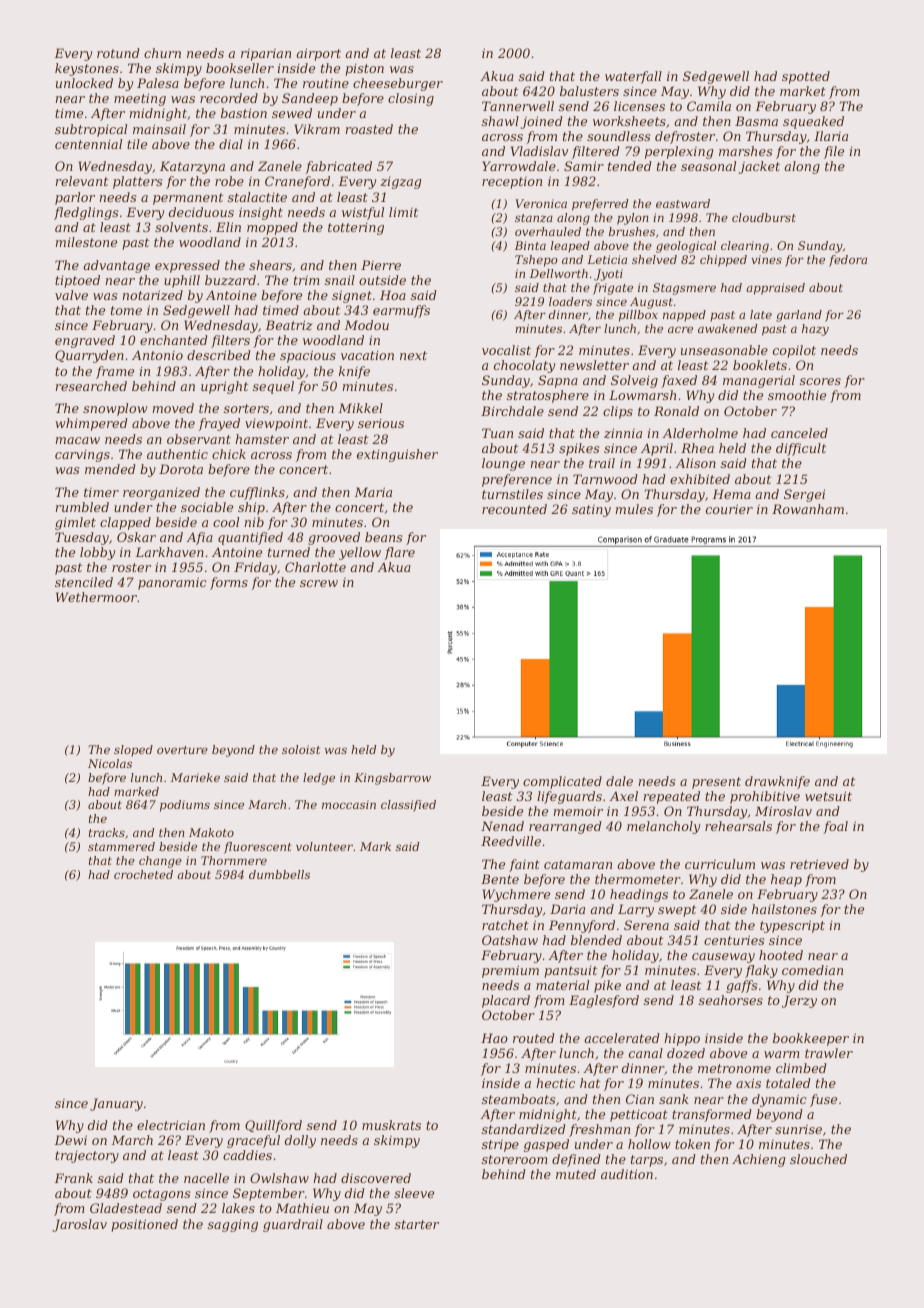  Describe the element at coordinates (152, 295) in the document. I see `notarized` at that location.
